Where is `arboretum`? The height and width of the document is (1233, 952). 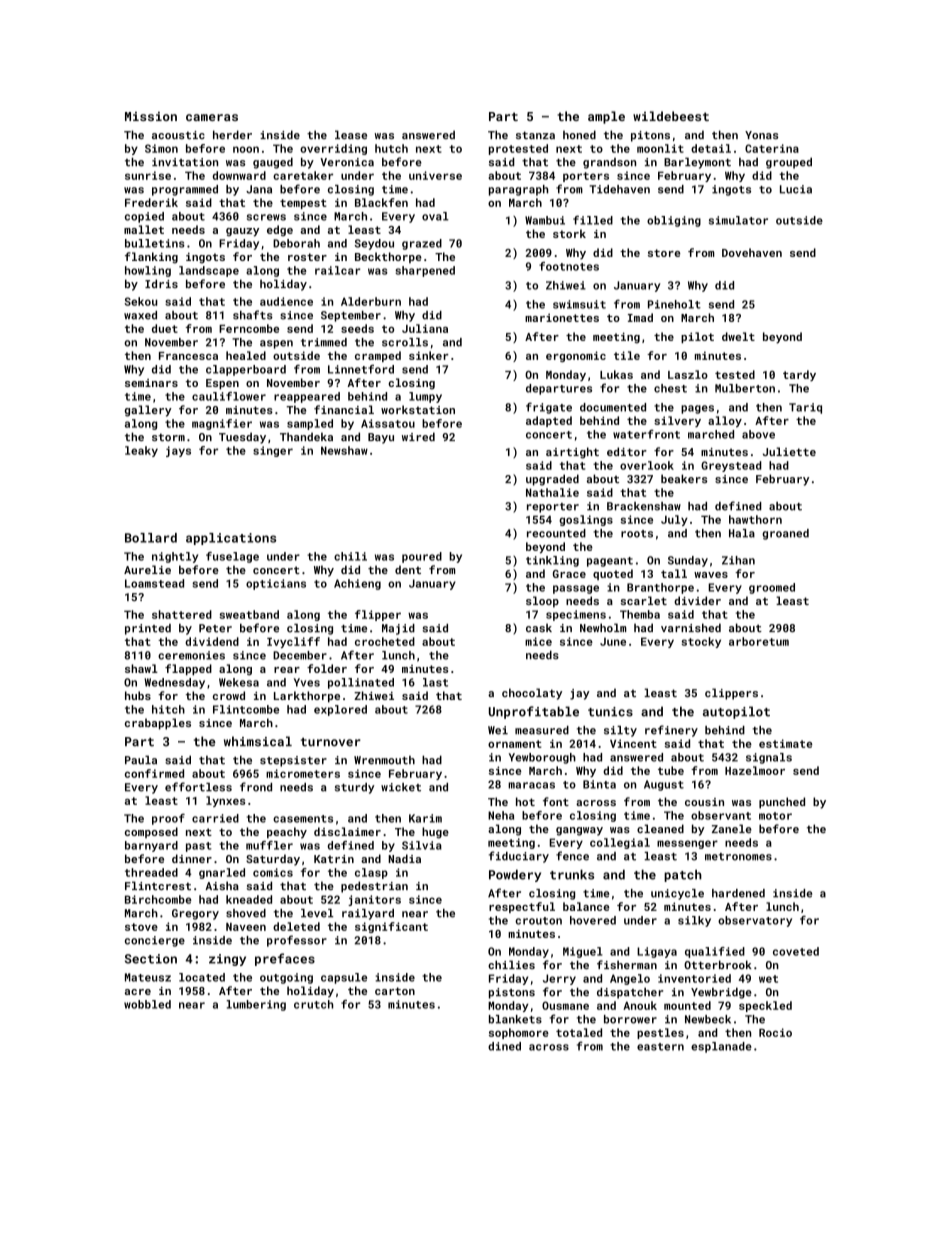 arboretum is located at coordinates (759, 641).
